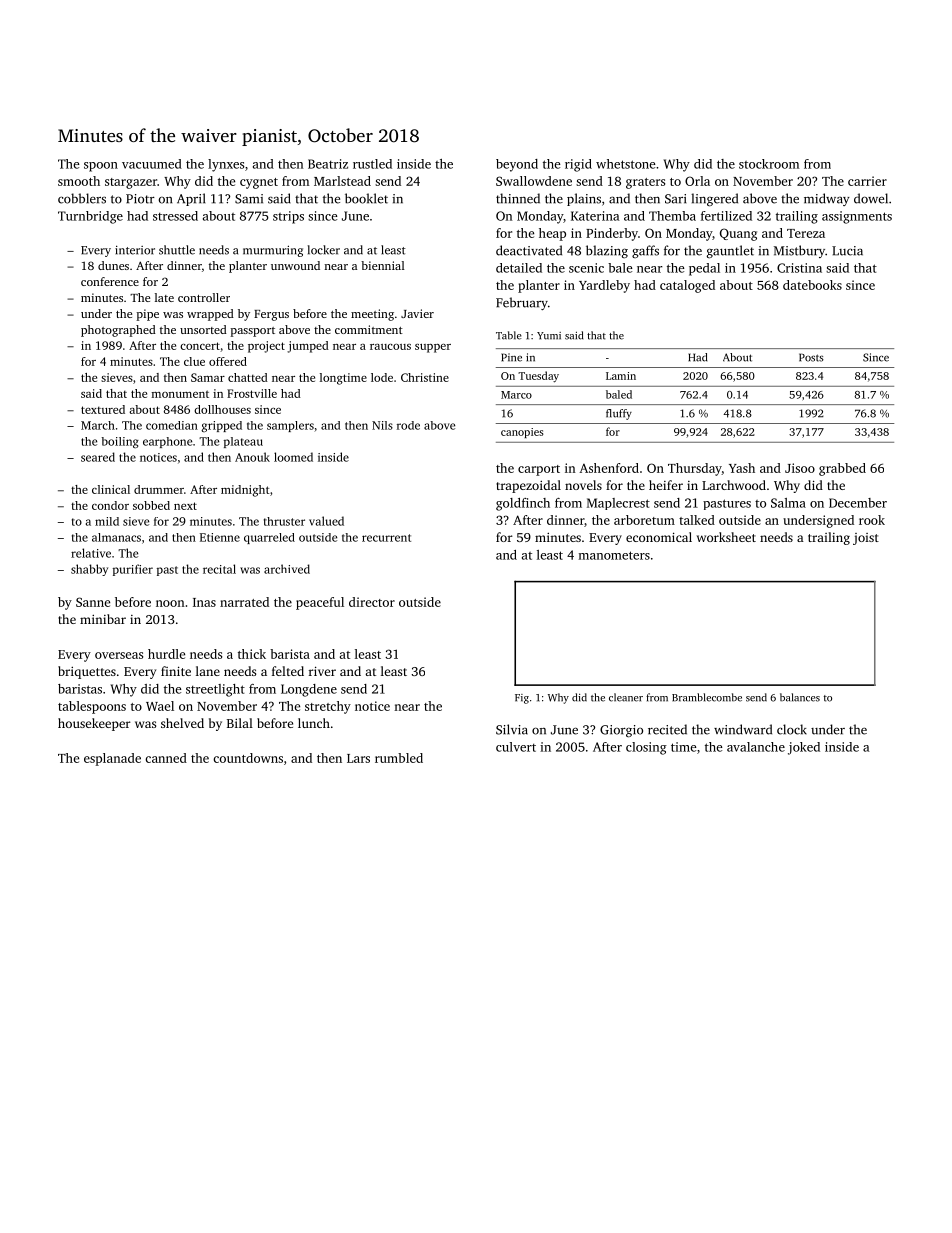  What do you see at coordinates (516, 747) in the screenshot?
I see `culvert` at bounding box center [516, 747].
